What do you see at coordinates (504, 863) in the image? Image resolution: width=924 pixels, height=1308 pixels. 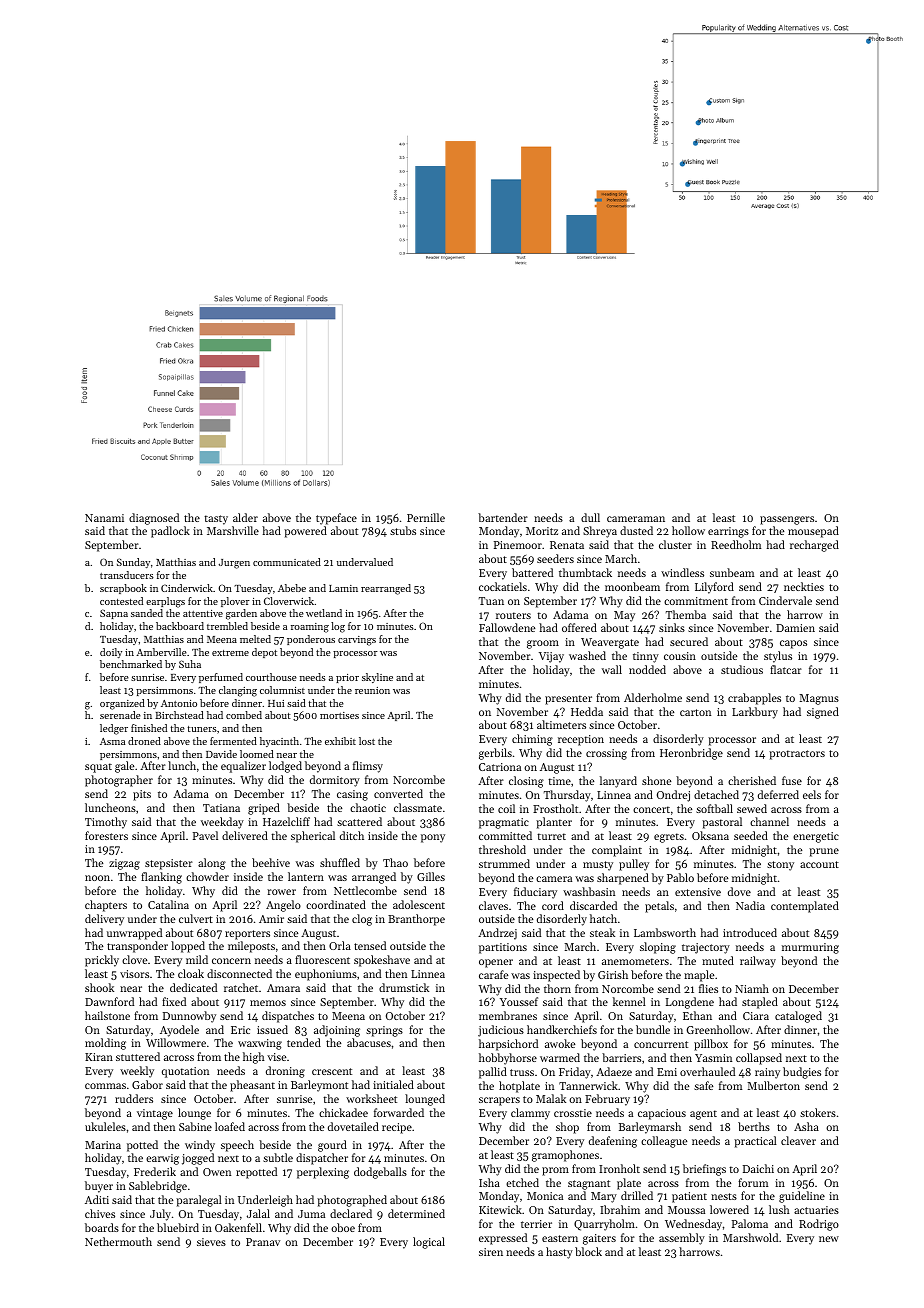 I see `strummed` at bounding box center [504, 863].
